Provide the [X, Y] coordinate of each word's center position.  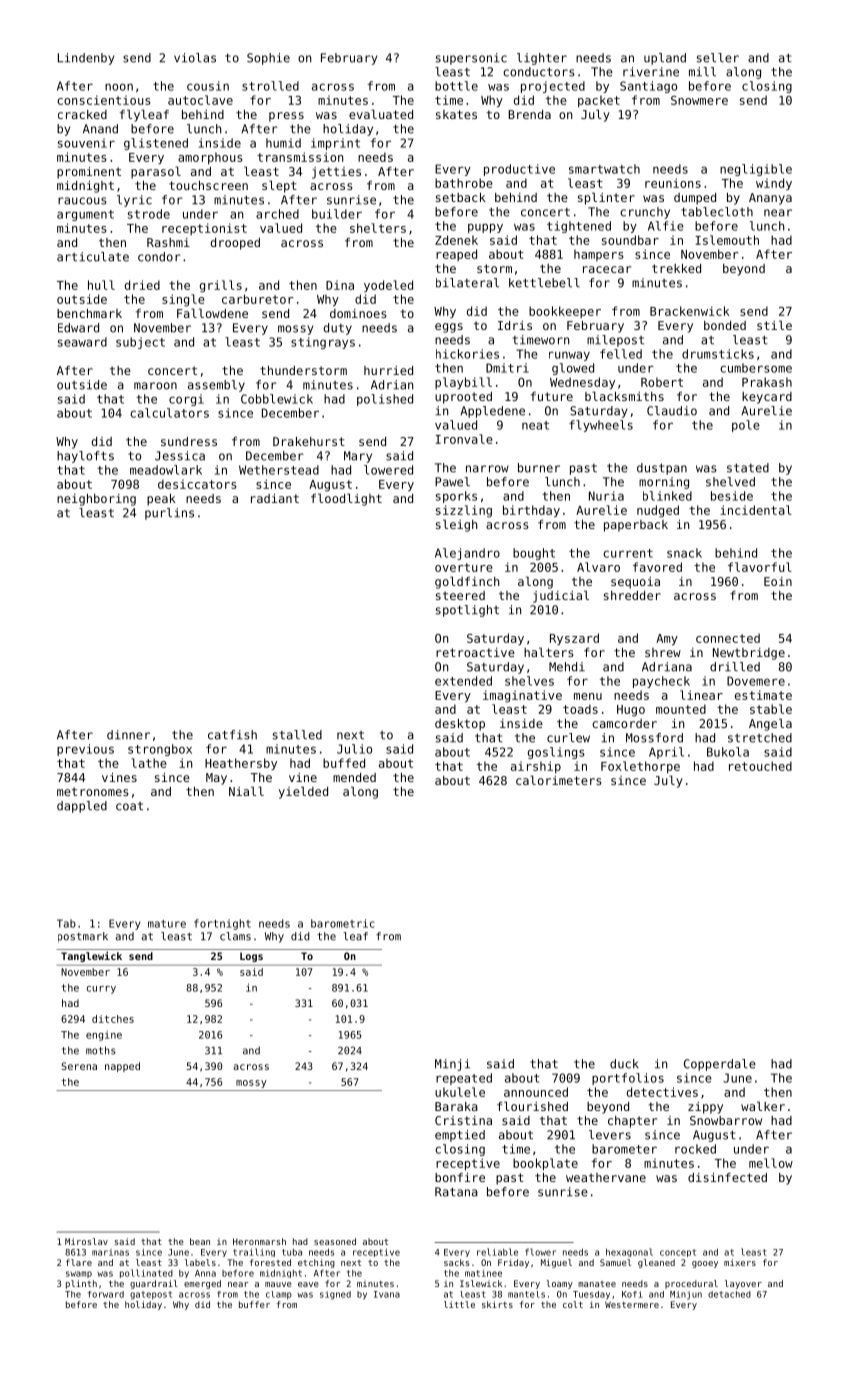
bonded [725, 325]
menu [588, 696]
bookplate [545, 1164]
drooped [235, 244]
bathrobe [464, 183]
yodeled [388, 286]
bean [200, 1241]
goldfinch [467, 582]
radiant [275, 498]
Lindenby [86, 59]
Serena [79, 1066]
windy [774, 184]
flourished [532, 1106]
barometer [624, 1149]
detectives [662, 1092]
